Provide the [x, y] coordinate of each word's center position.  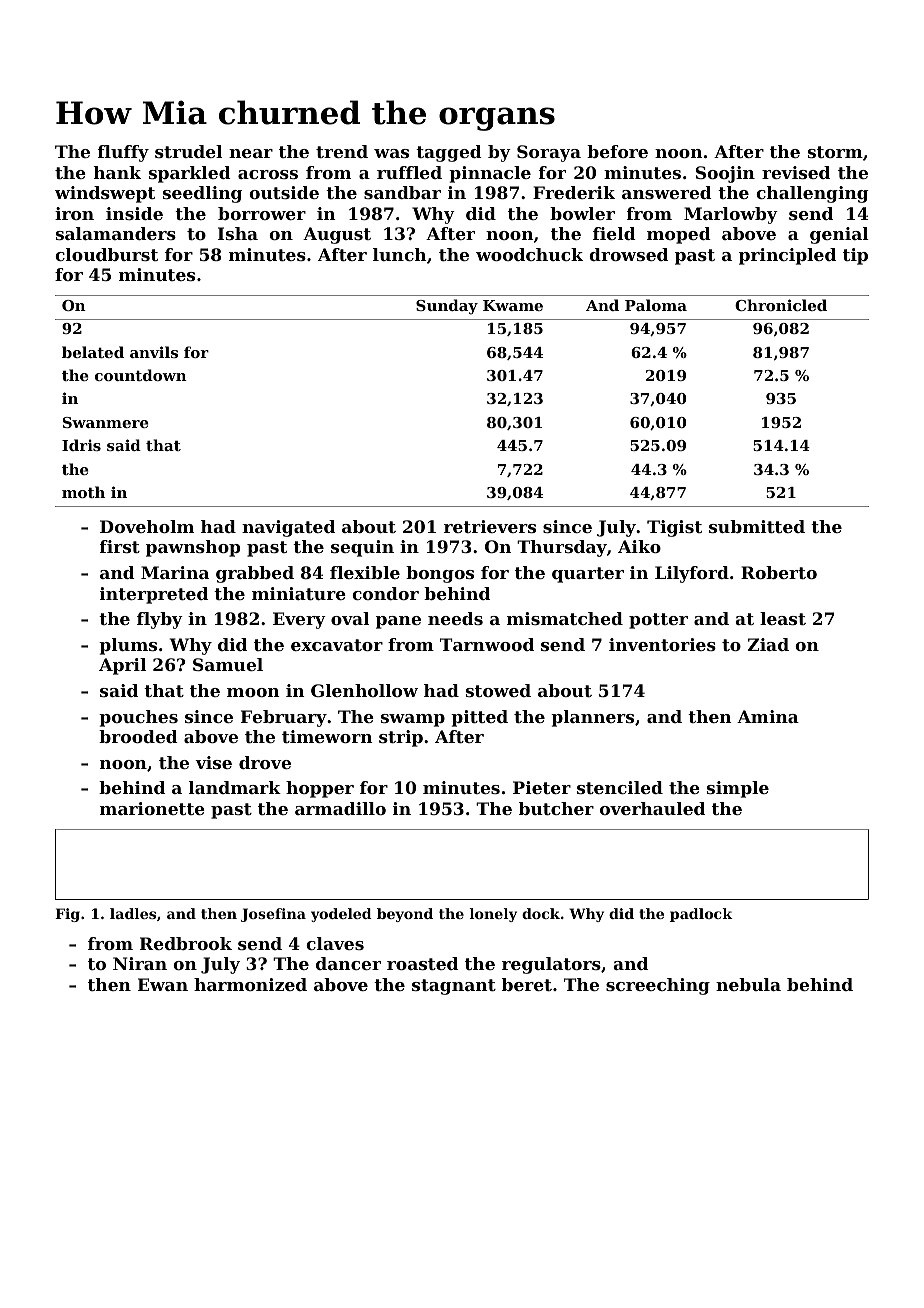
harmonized [250, 984]
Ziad [768, 644]
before [617, 151]
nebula [748, 984]
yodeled [341, 915]
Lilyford [692, 574]
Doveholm [147, 526]
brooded [138, 736]
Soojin [725, 174]
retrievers [490, 526]
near [251, 153]
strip [401, 738]
